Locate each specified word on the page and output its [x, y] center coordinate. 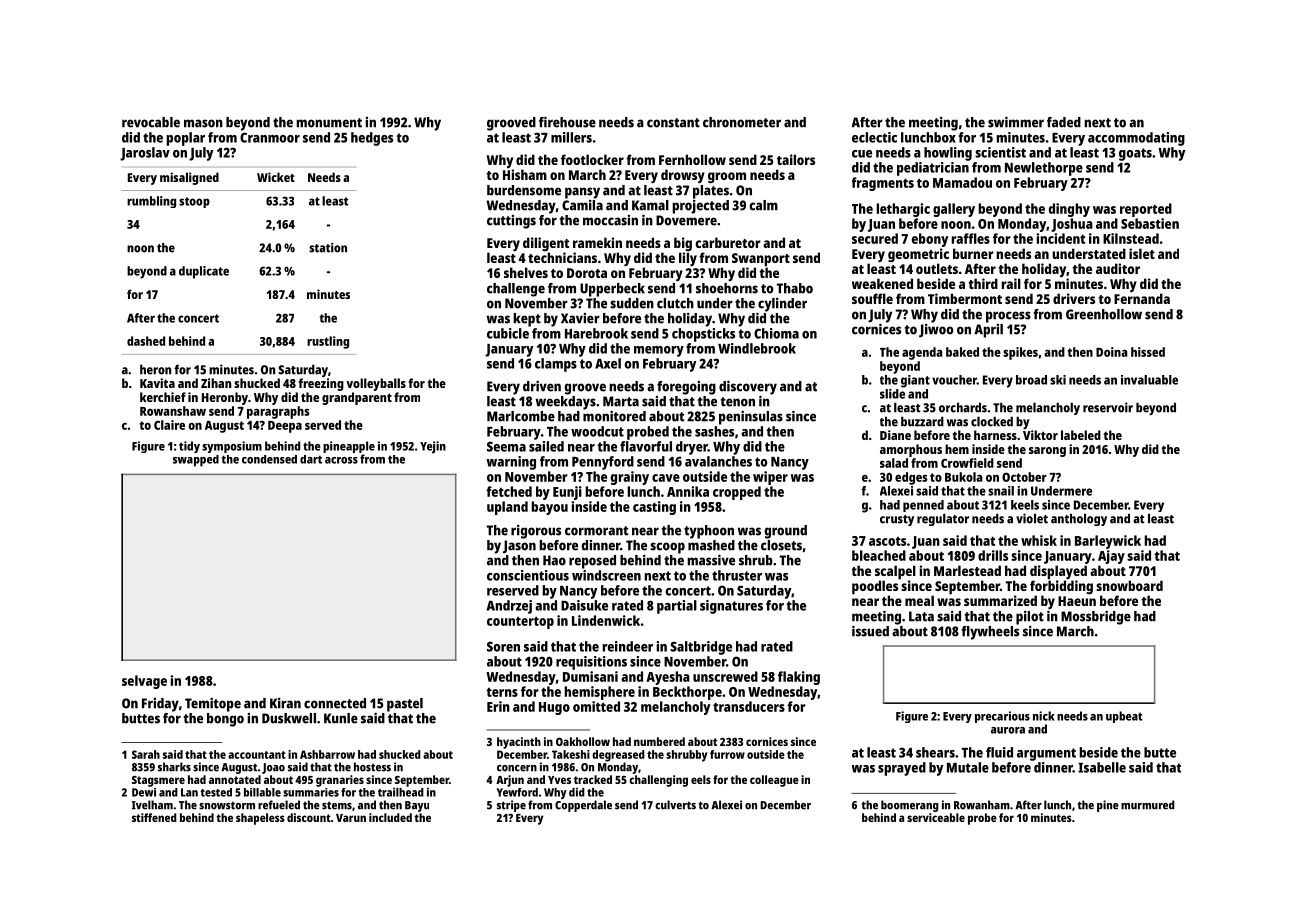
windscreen [606, 575]
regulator [943, 519]
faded [1064, 122]
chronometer [742, 122]
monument [329, 123]
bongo [225, 720]
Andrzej [509, 607]
